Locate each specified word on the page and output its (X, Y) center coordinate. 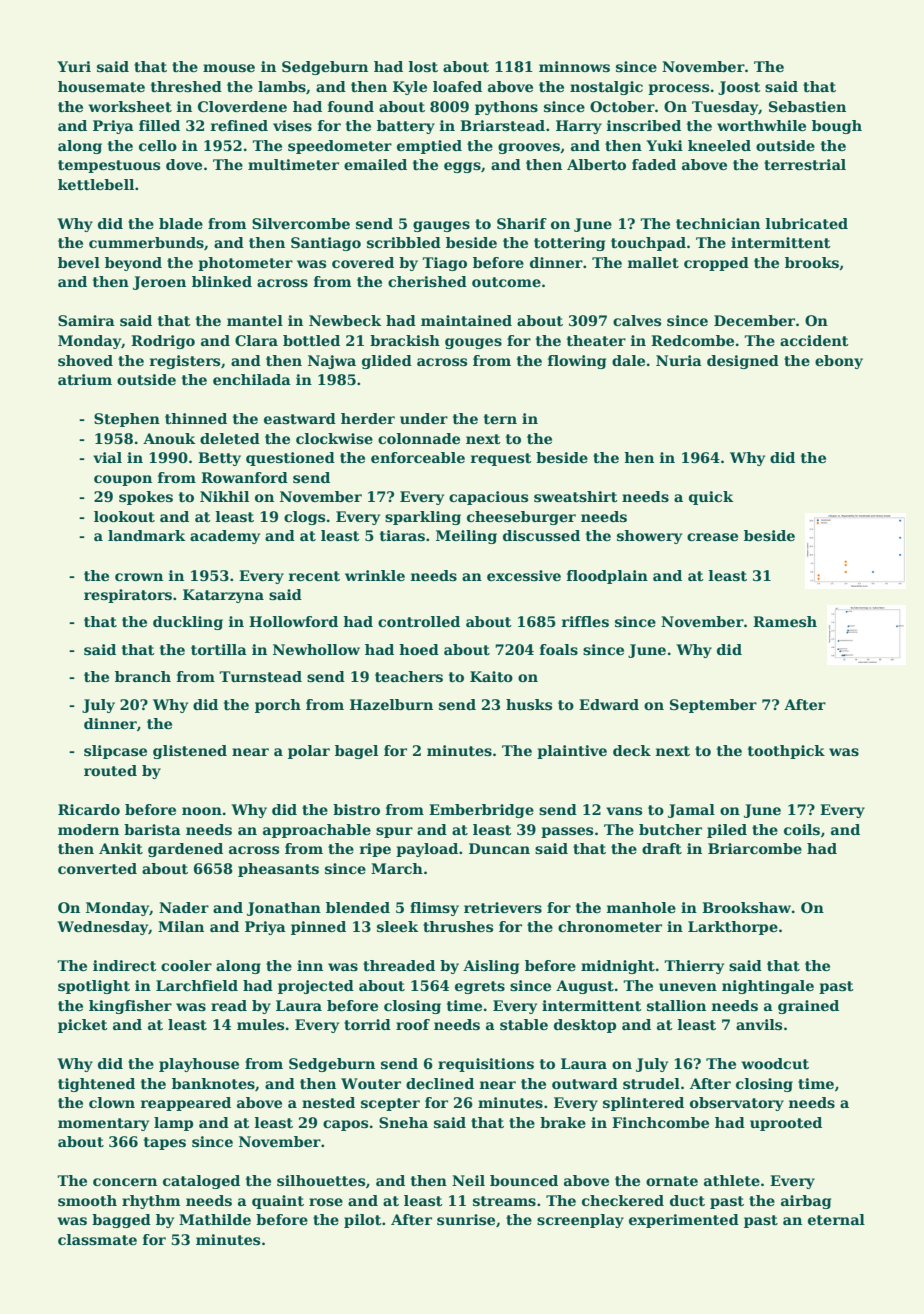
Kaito (491, 676)
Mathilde (215, 1219)
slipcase (115, 752)
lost (423, 66)
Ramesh (785, 621)
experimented (684, 1221)
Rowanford (244, 477)
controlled (419, 621)
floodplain (607, 577)
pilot (363, 1221)
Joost (739, 88)
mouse (229, 68)
